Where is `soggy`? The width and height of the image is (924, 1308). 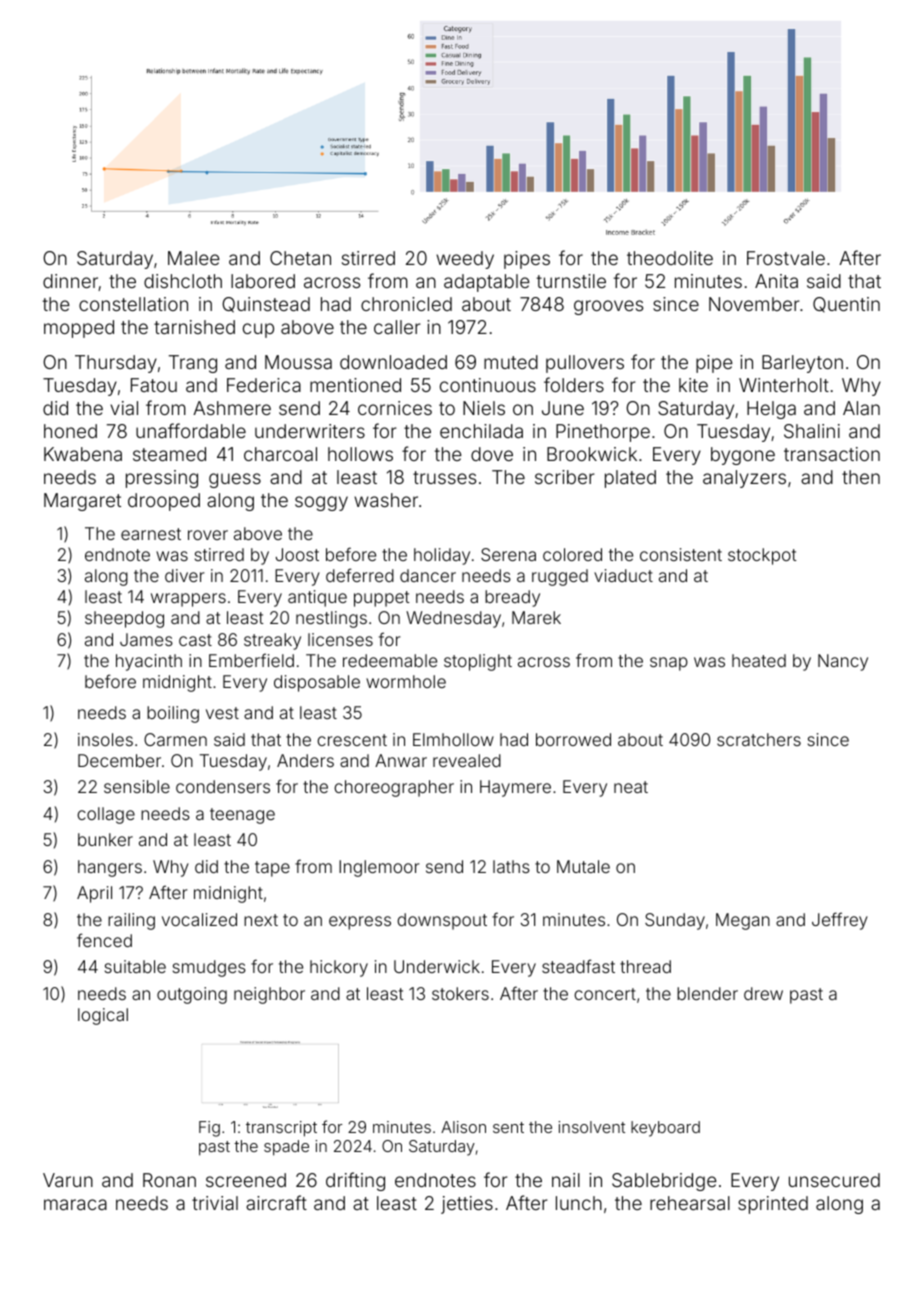
soggy is located at coordinates (321, 503).
